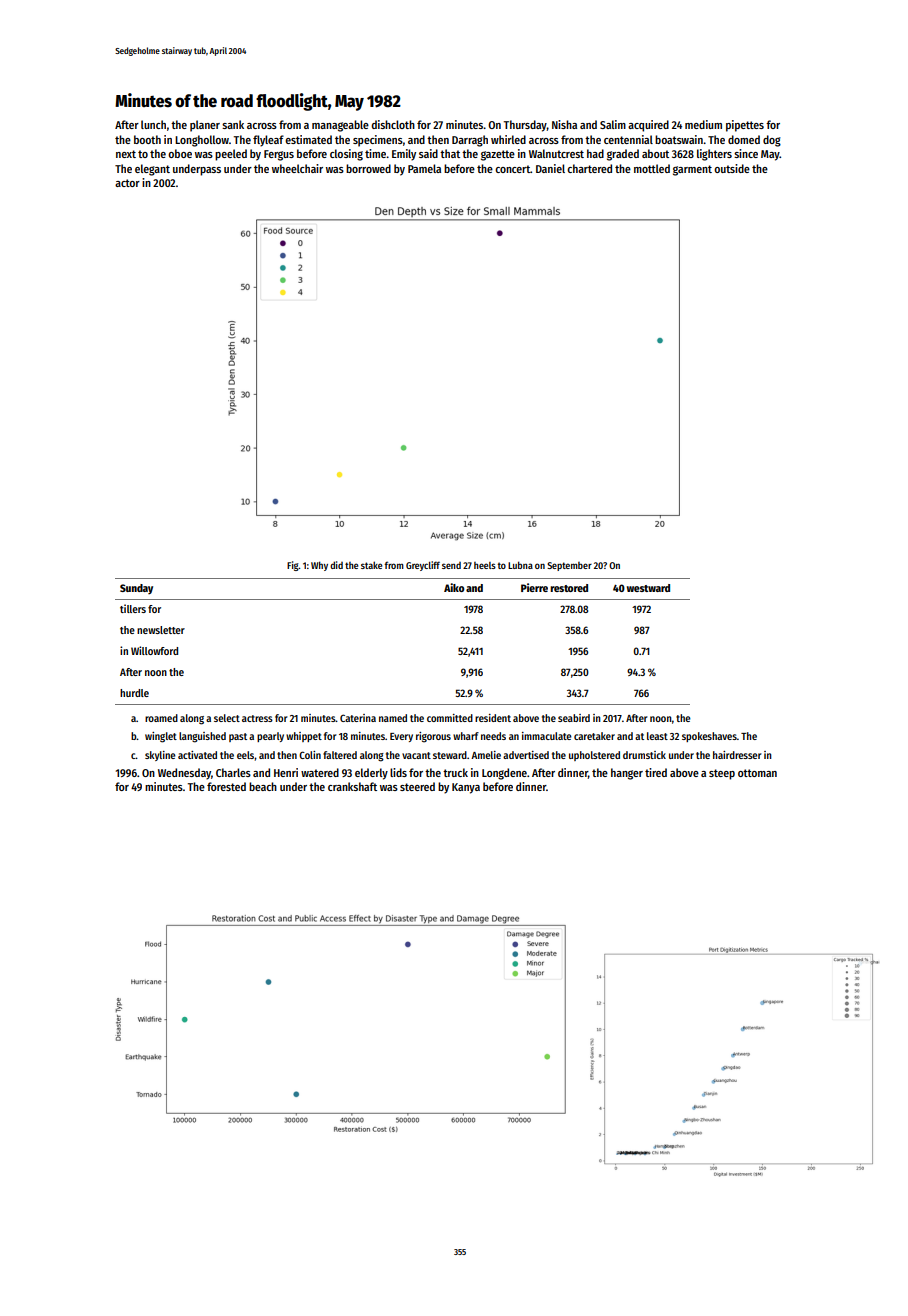 Image resolution: width=908 pixels, height=1316 pixels. What do you see at coordinates (613, 124) in the image?
I see `Salim` at bounding box center [613, 124].
